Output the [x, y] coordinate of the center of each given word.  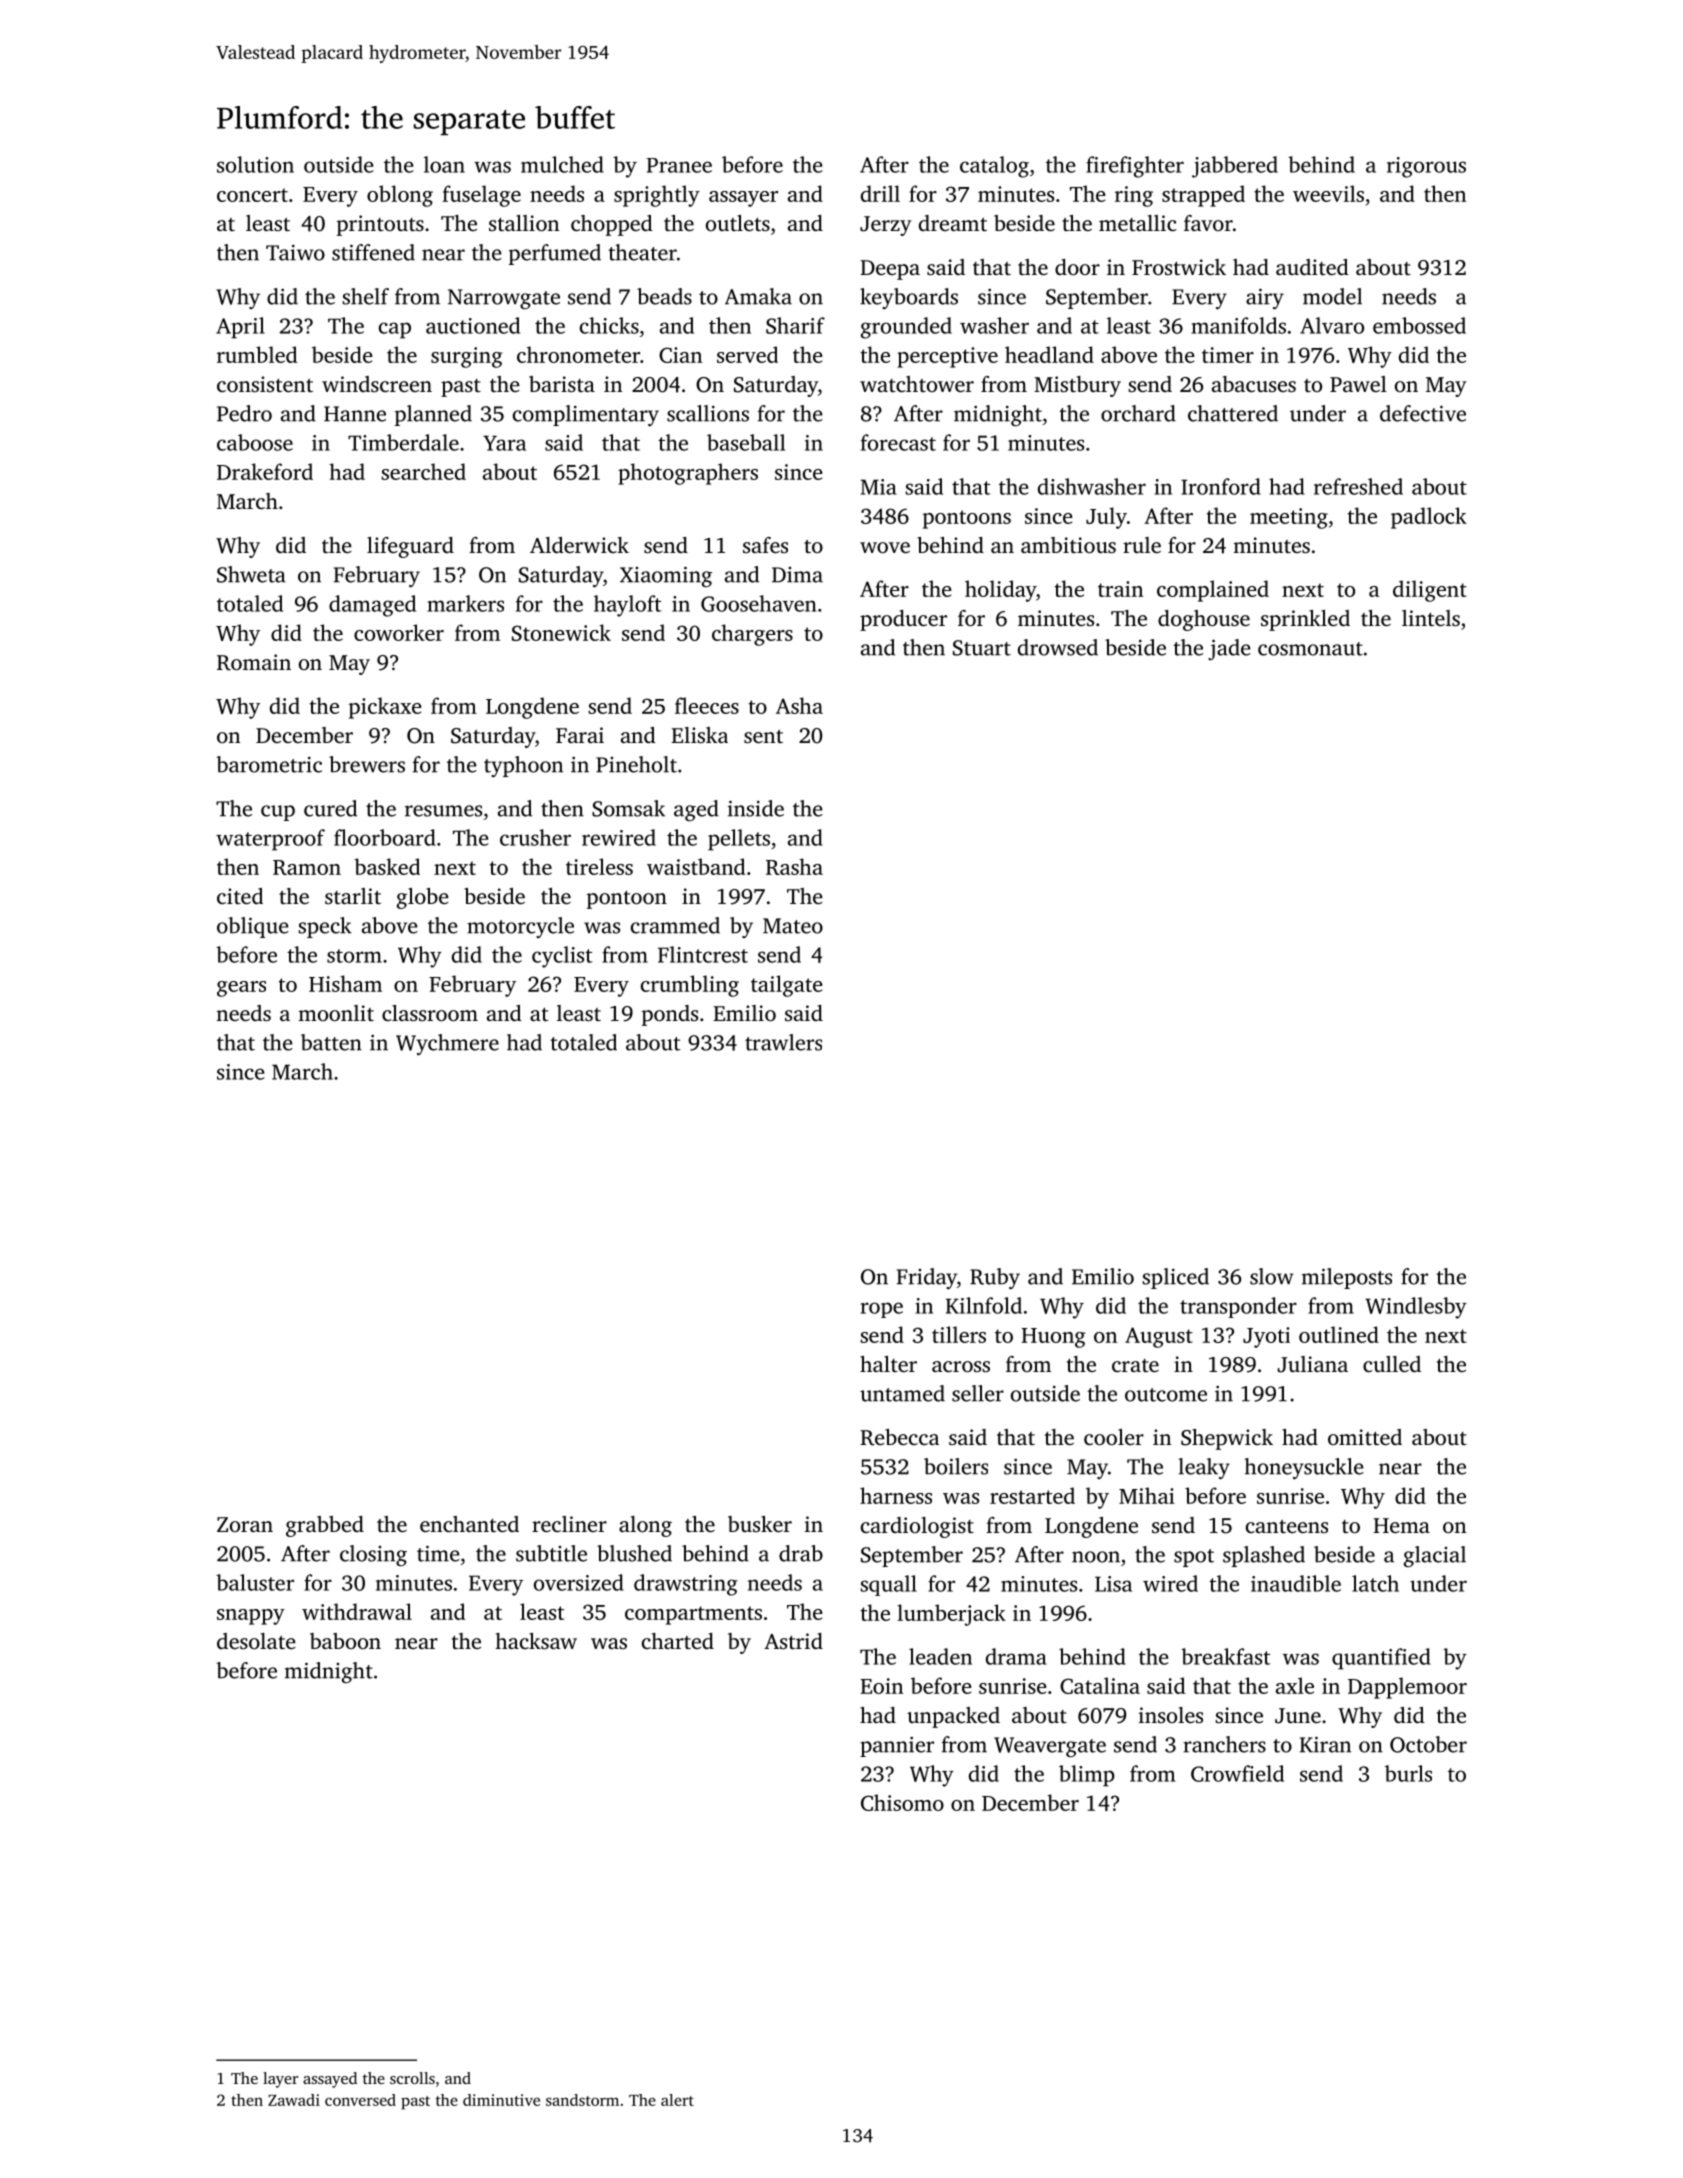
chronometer [578, 354]
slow [1272, 1276]
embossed [1419, 325]
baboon [345, 1641]
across [961, 1366]
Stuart [982, 648]
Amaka [758, 296]
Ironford [1221, 486]
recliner [569, 1524]
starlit [353, 896]
